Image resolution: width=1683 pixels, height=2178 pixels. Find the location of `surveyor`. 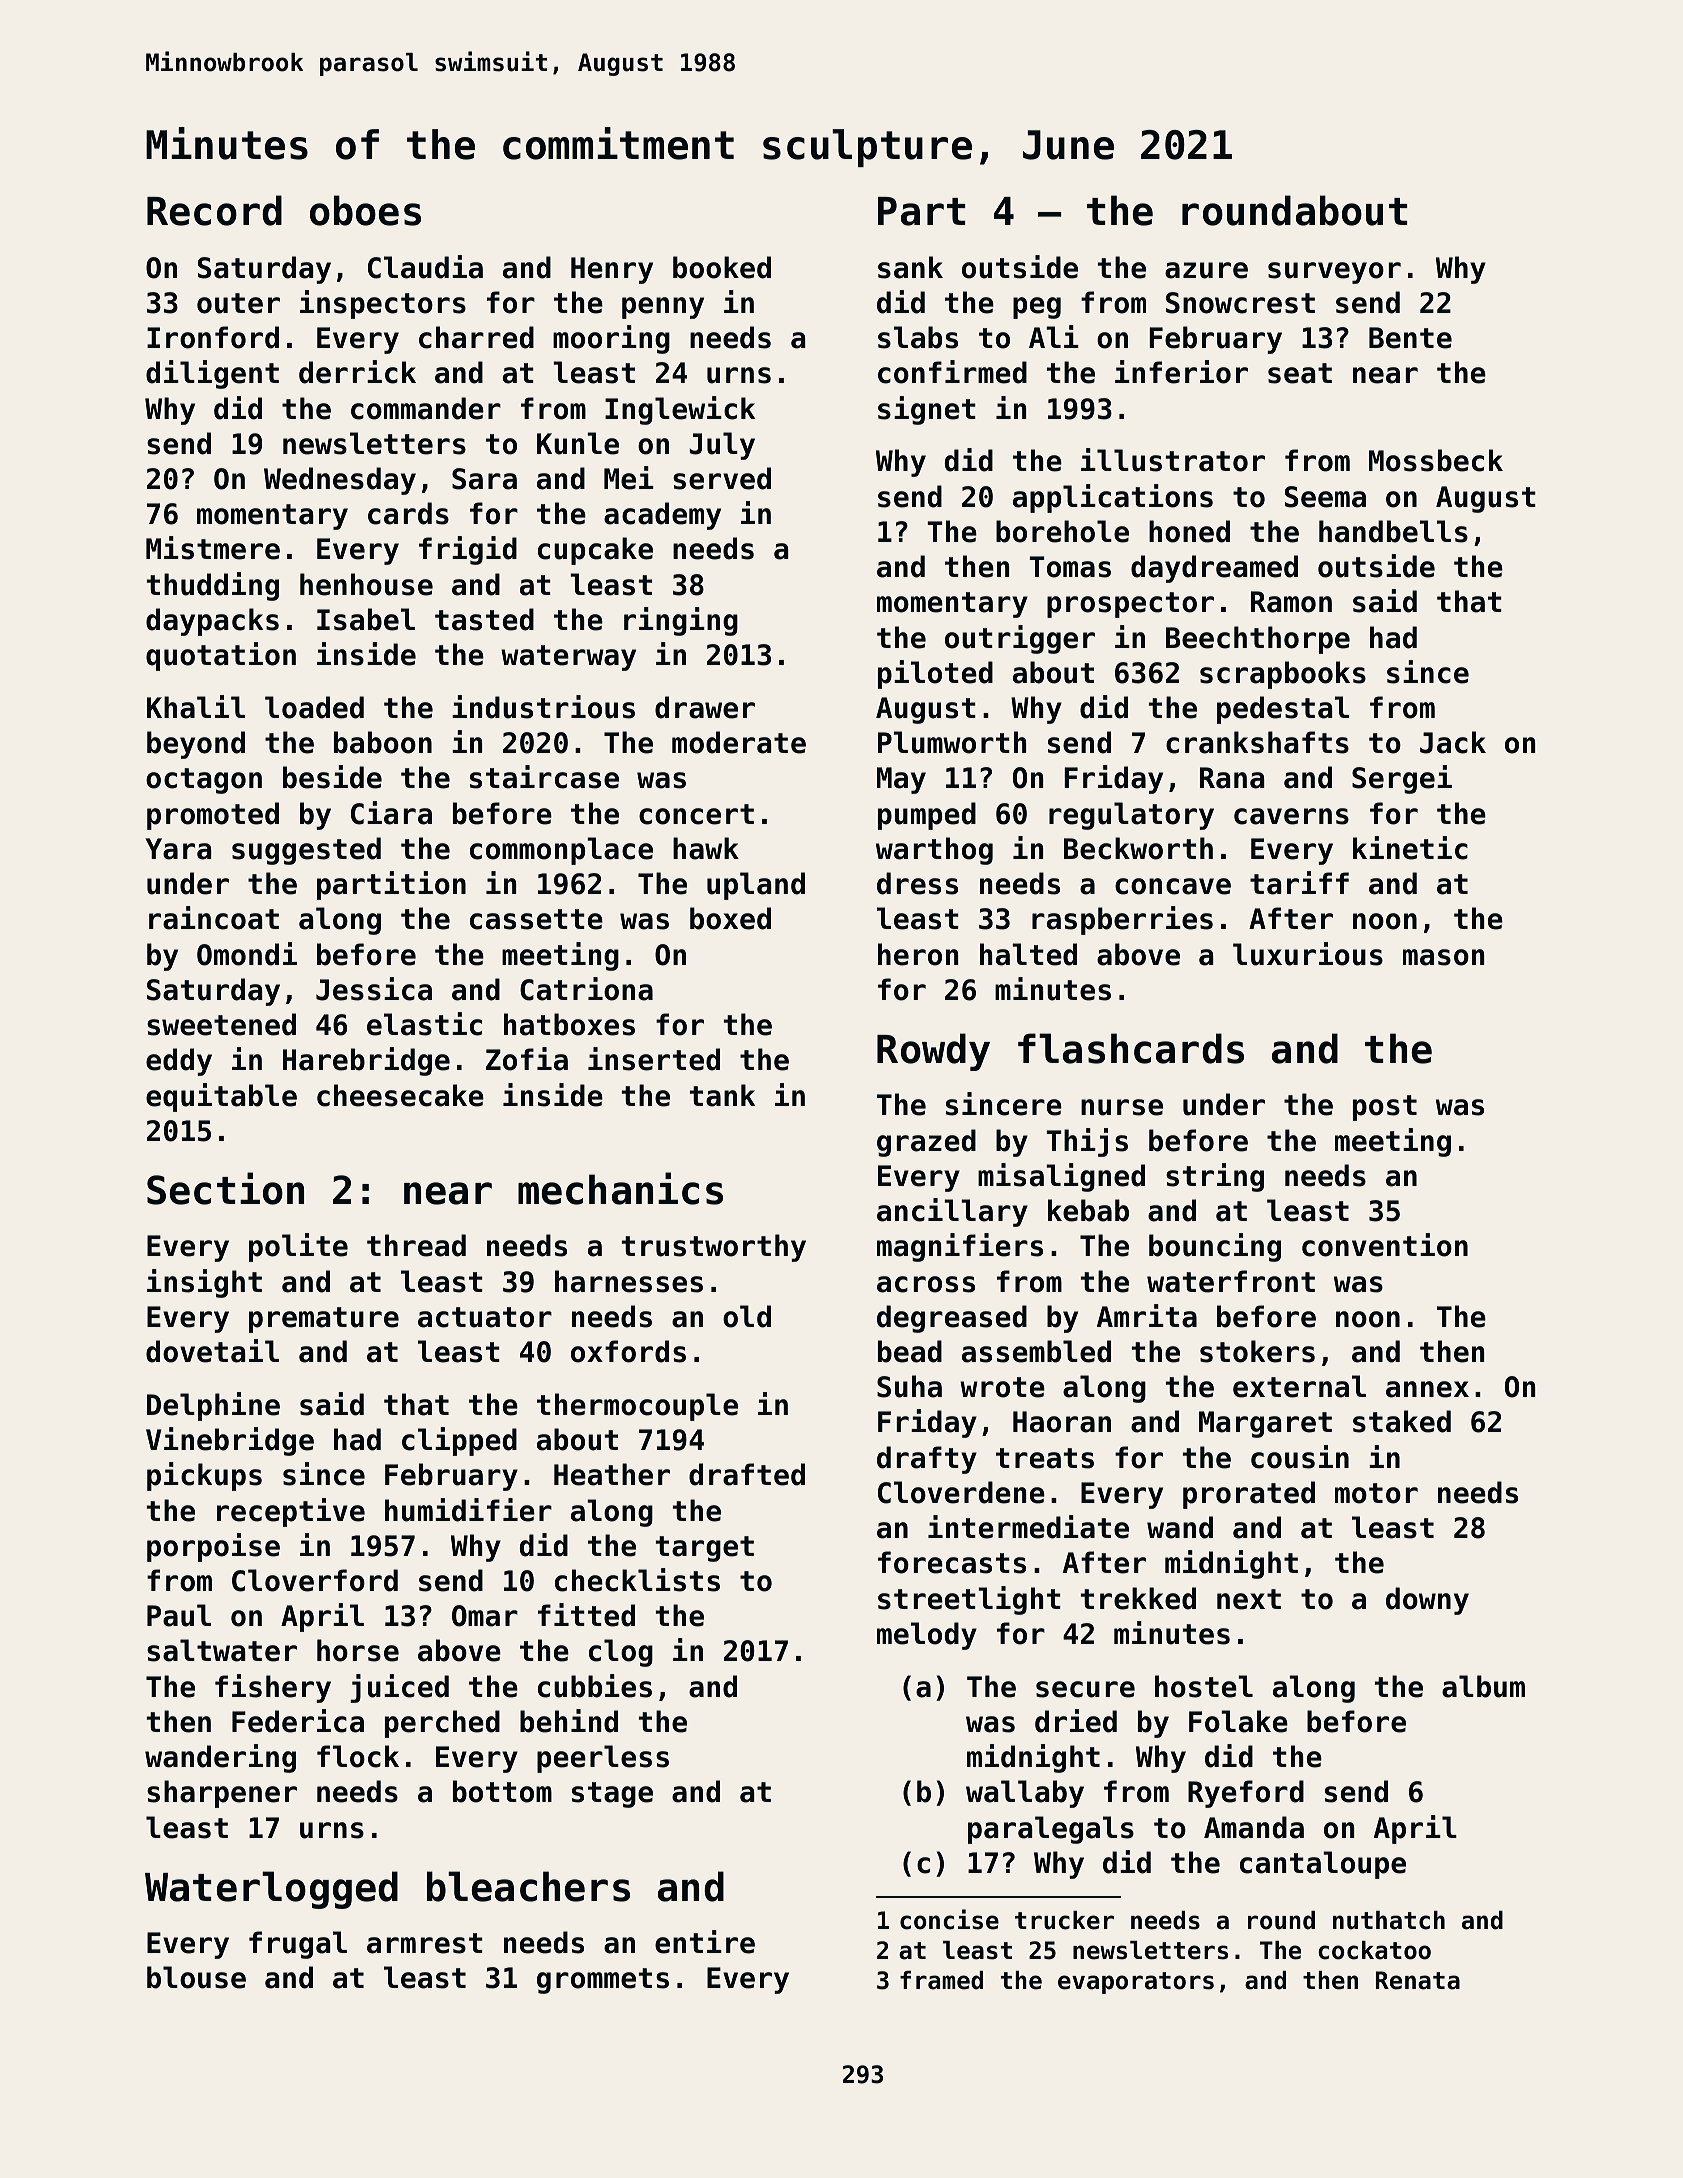

surveyor is located at coordinates (1334, 273).
